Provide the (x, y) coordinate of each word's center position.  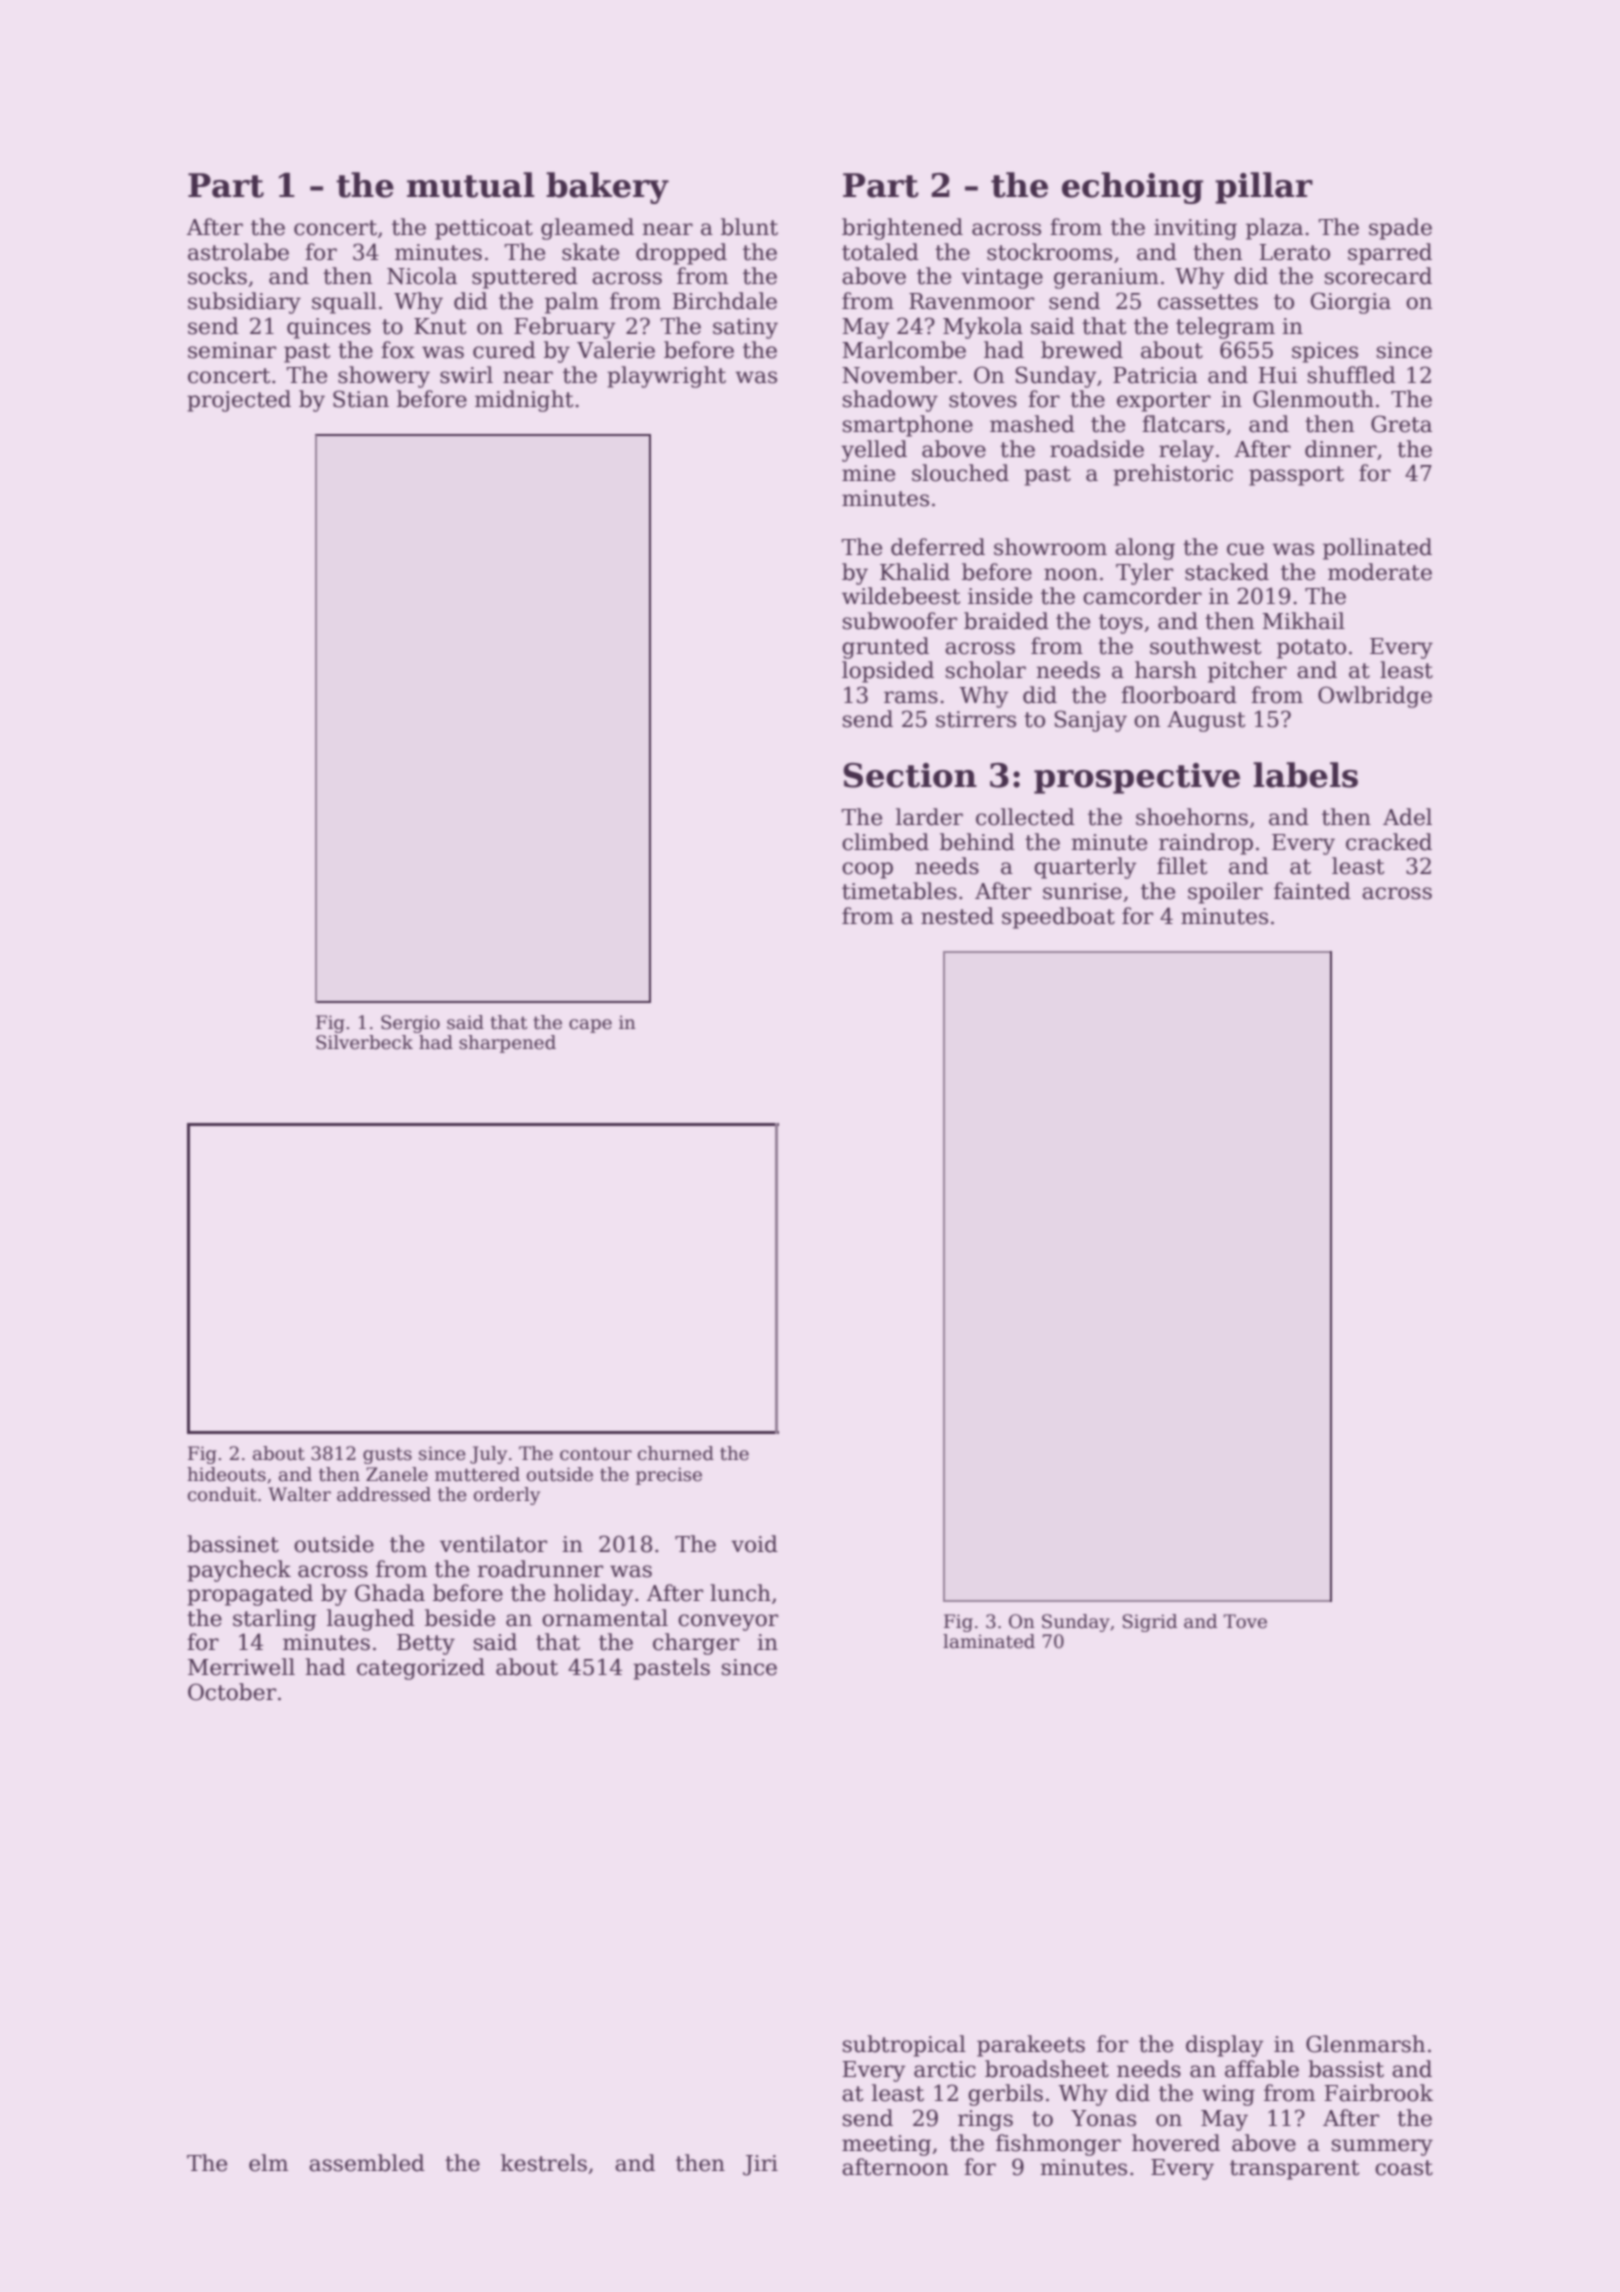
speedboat (1058, 918)
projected (239, 401)
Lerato (1295, 252)
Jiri (760, 2165)
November (899, 375)
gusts (387, 1455)
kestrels (544, 2163)
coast (1404, 2168)
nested (957, 916)
